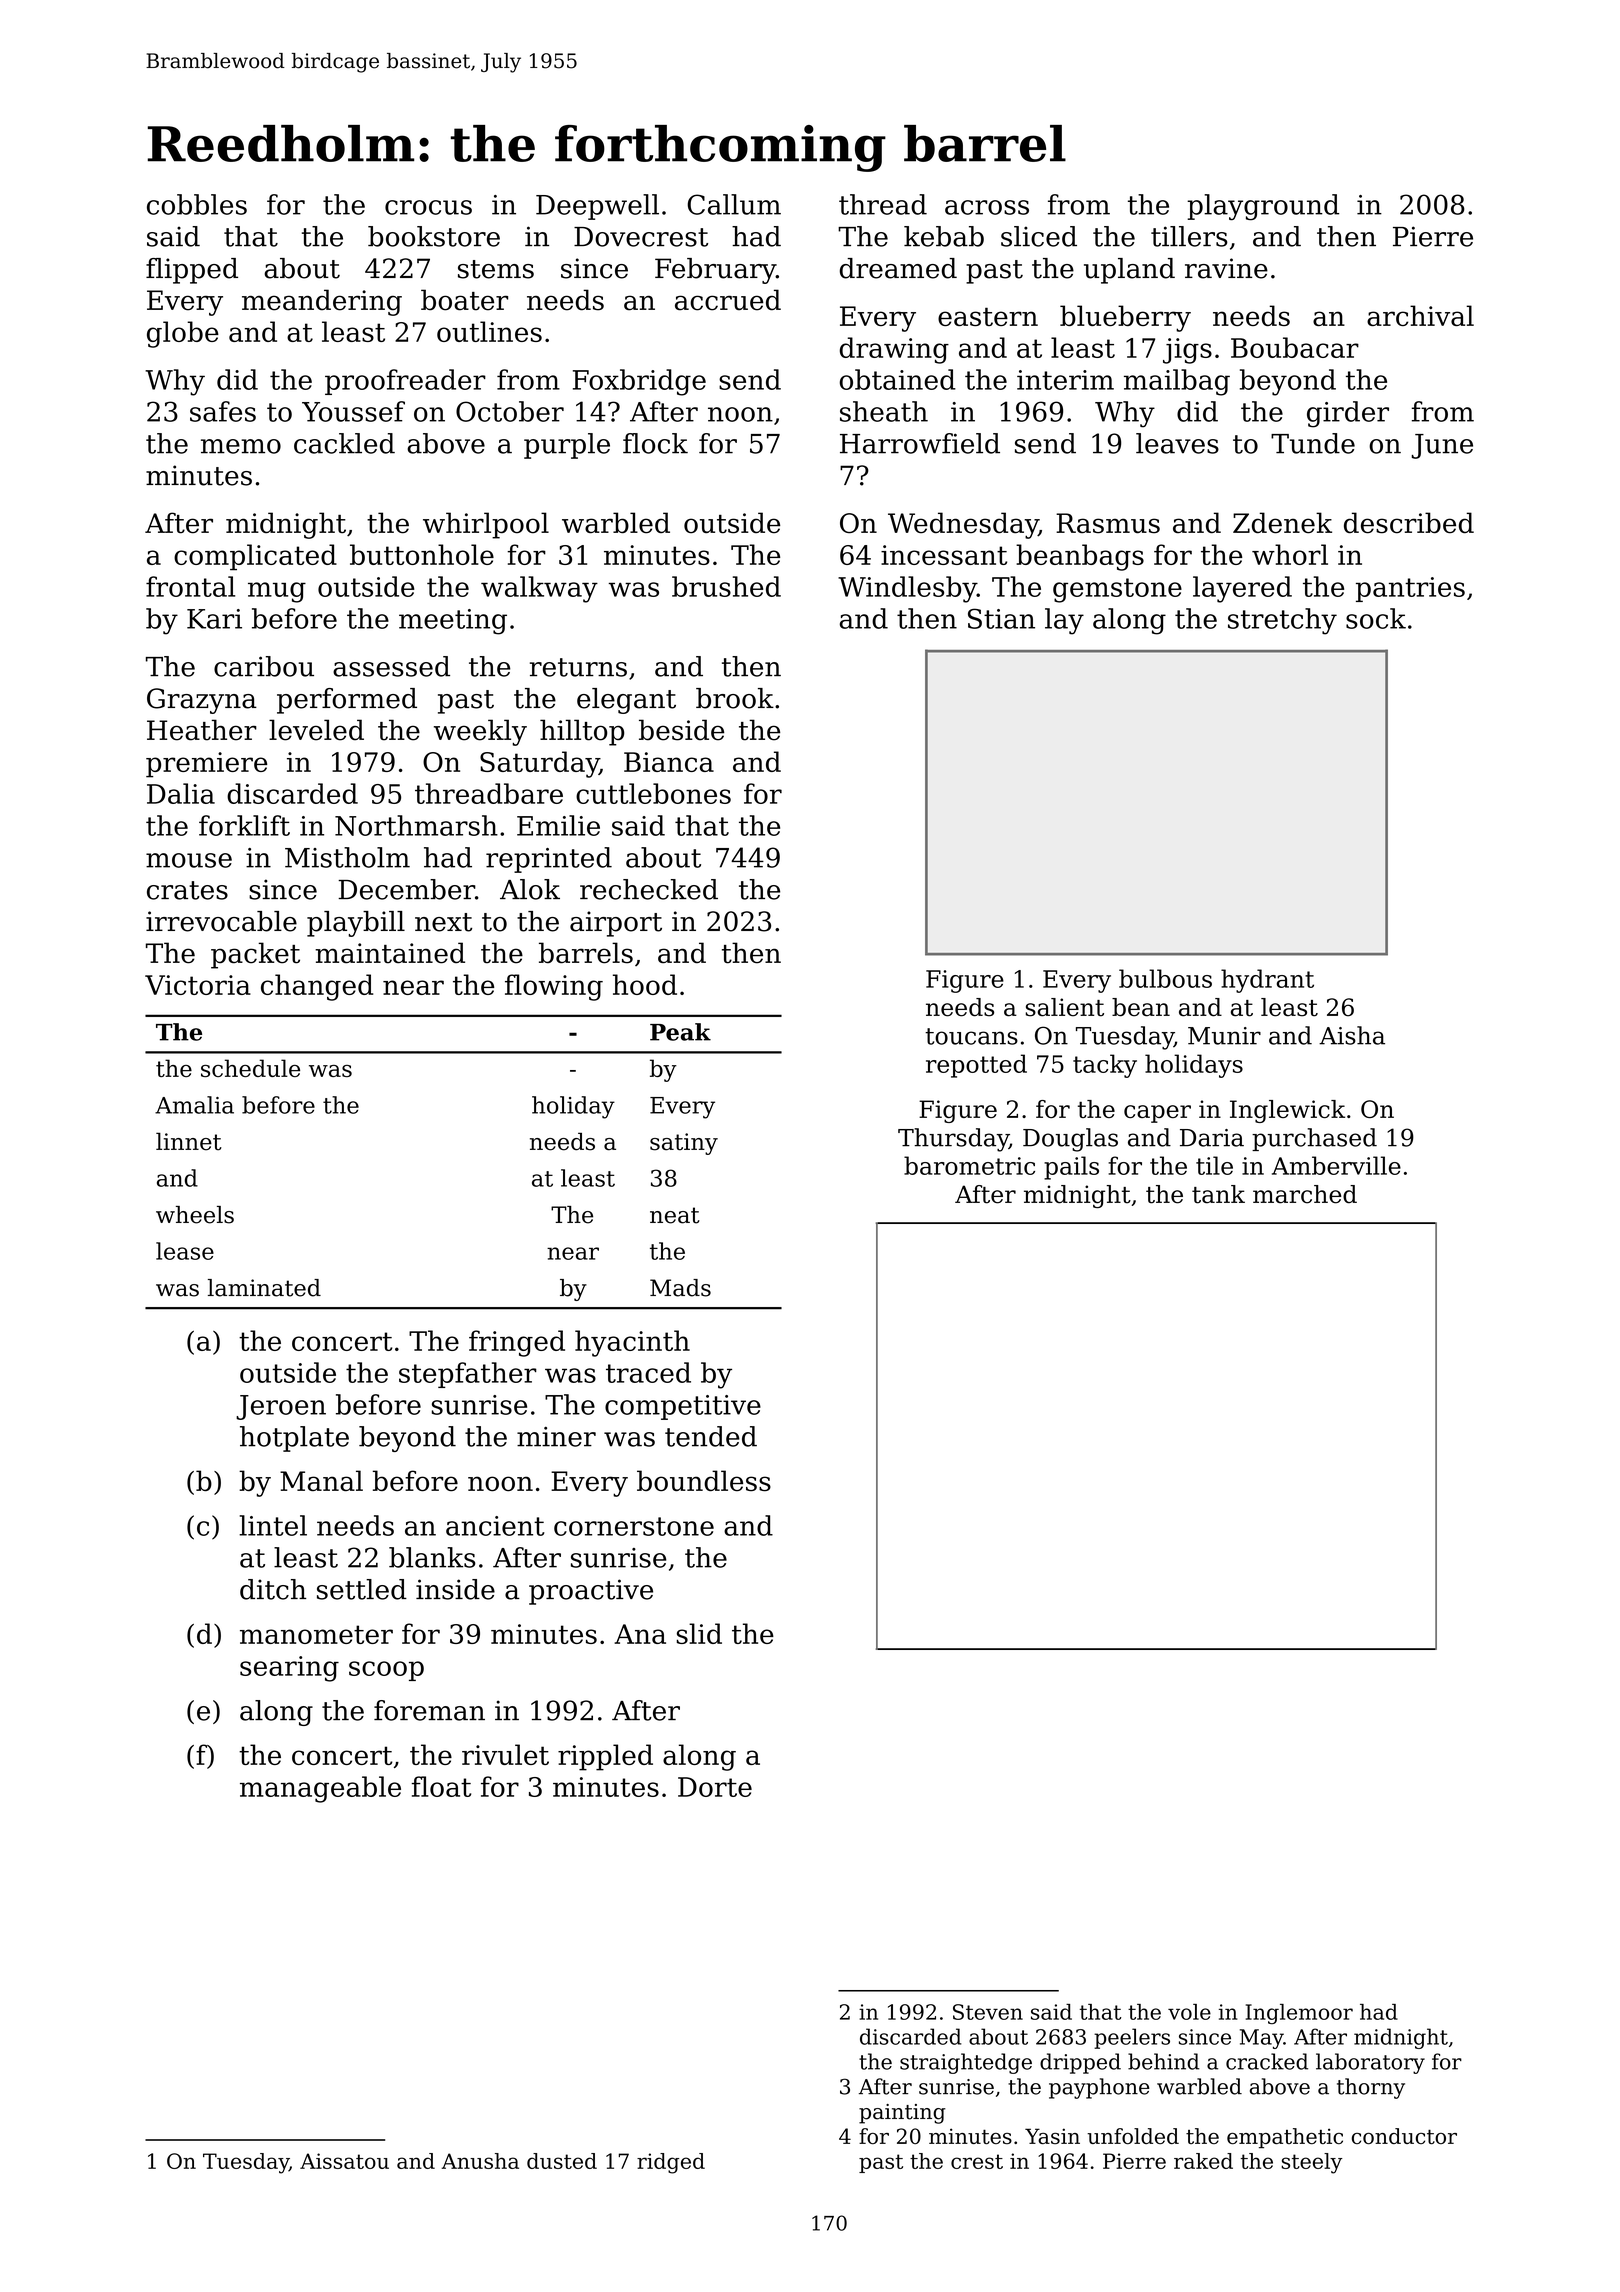  What do you see at coordinates (1189, 2012) in the screenshot?
I see `vole` at bounding box center [1189, 2012].
